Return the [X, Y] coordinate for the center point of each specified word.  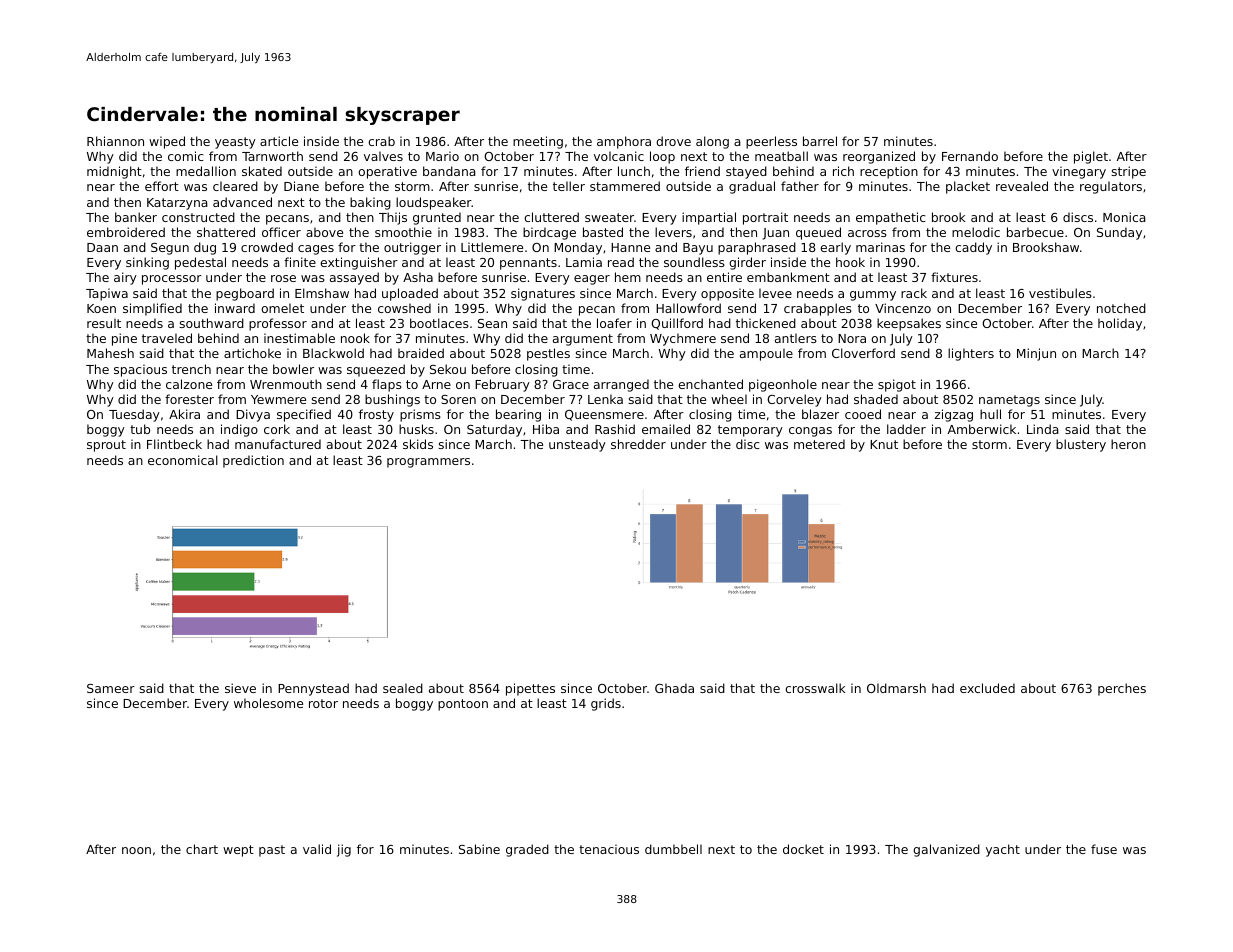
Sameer [111, 688]
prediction [253, 461]
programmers [428, 463]
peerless [771, 142]
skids [418, 444]
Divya [253, 415]
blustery [1081, 445]
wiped [167, 142]
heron [1128, 444]
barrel [820, 141]
